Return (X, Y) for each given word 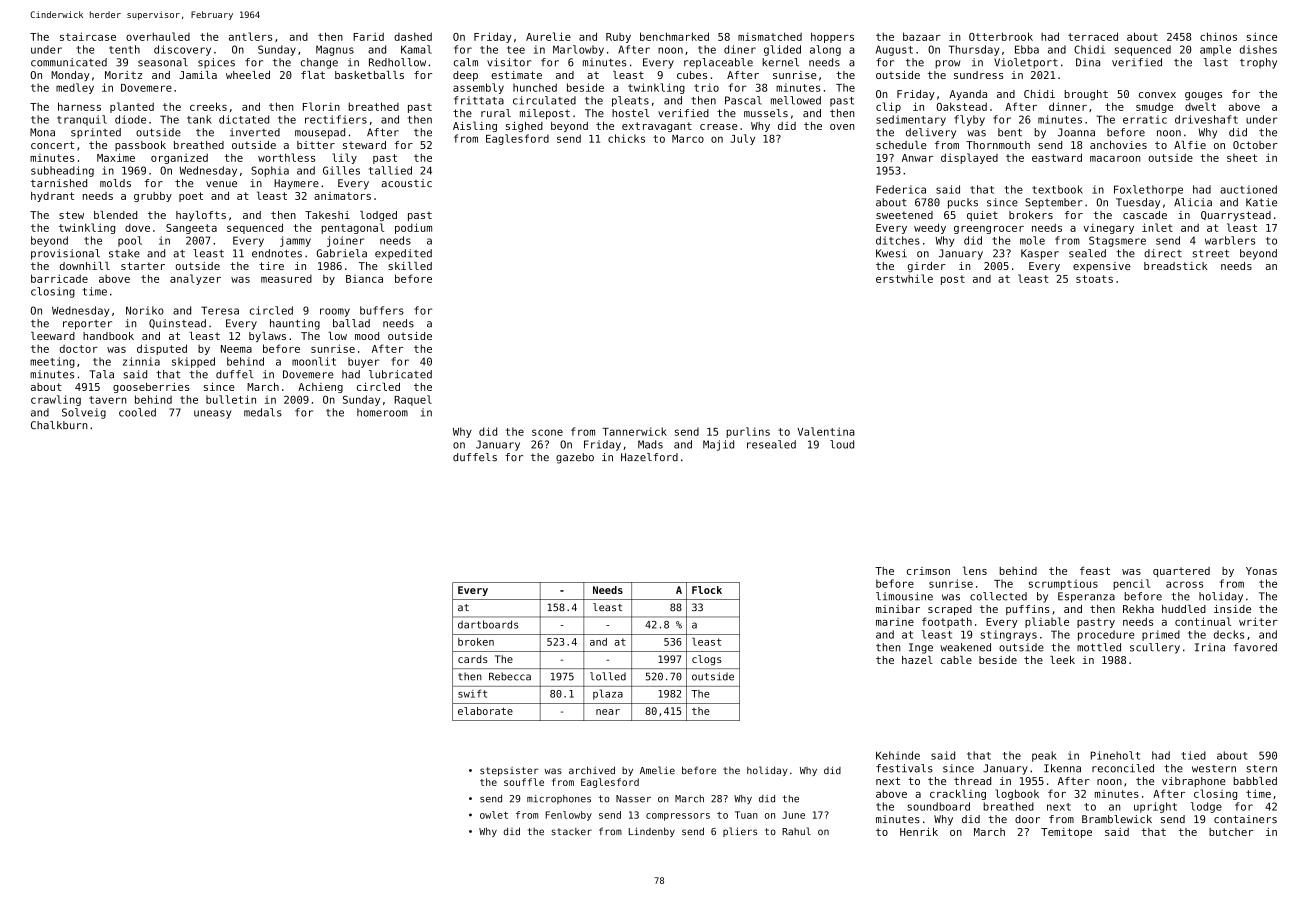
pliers (740, 832)
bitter (316, 145)
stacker (571, 831)
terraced (1093, 36)
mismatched (770, 36)
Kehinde (898, 755)
